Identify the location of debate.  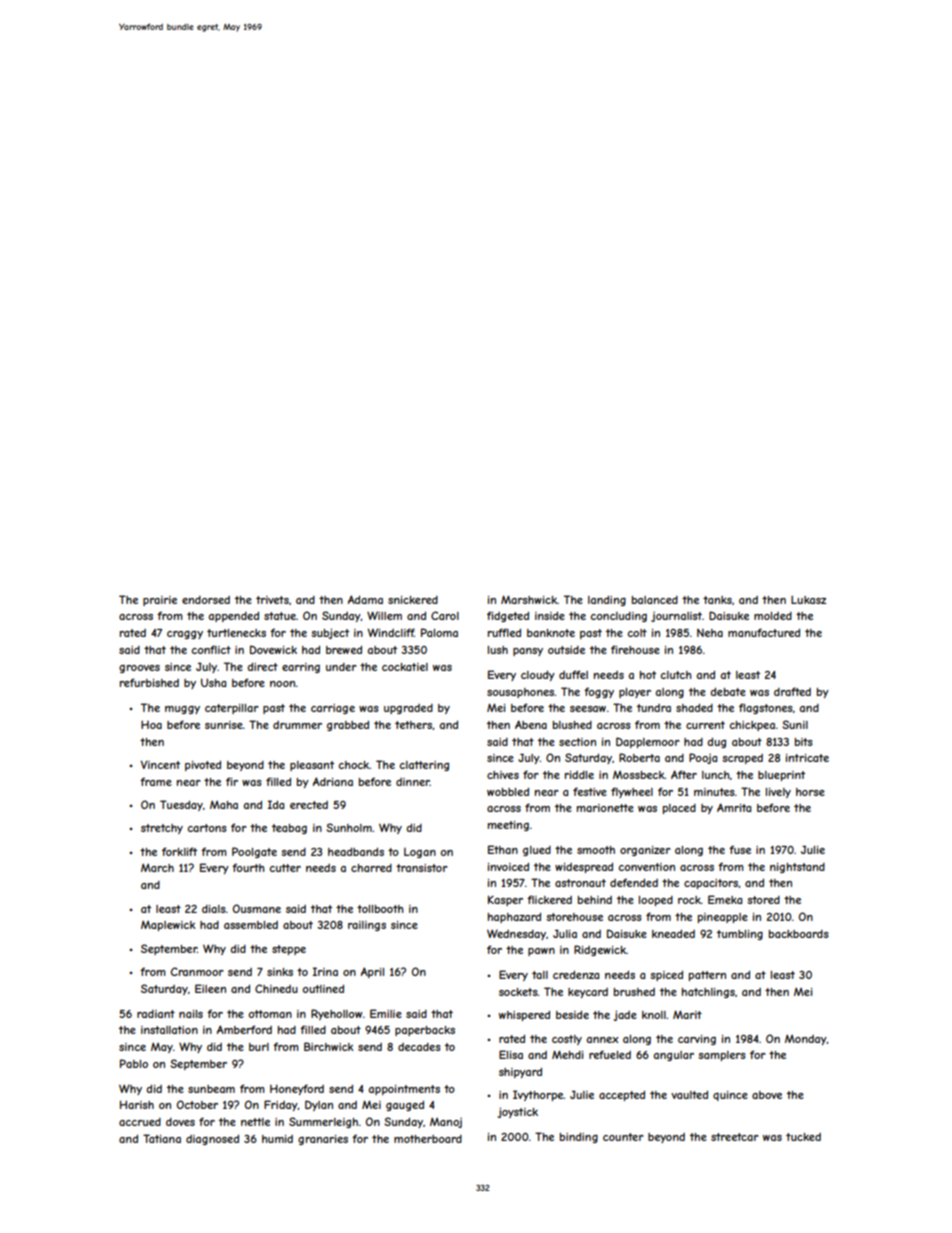
(728, 692).
